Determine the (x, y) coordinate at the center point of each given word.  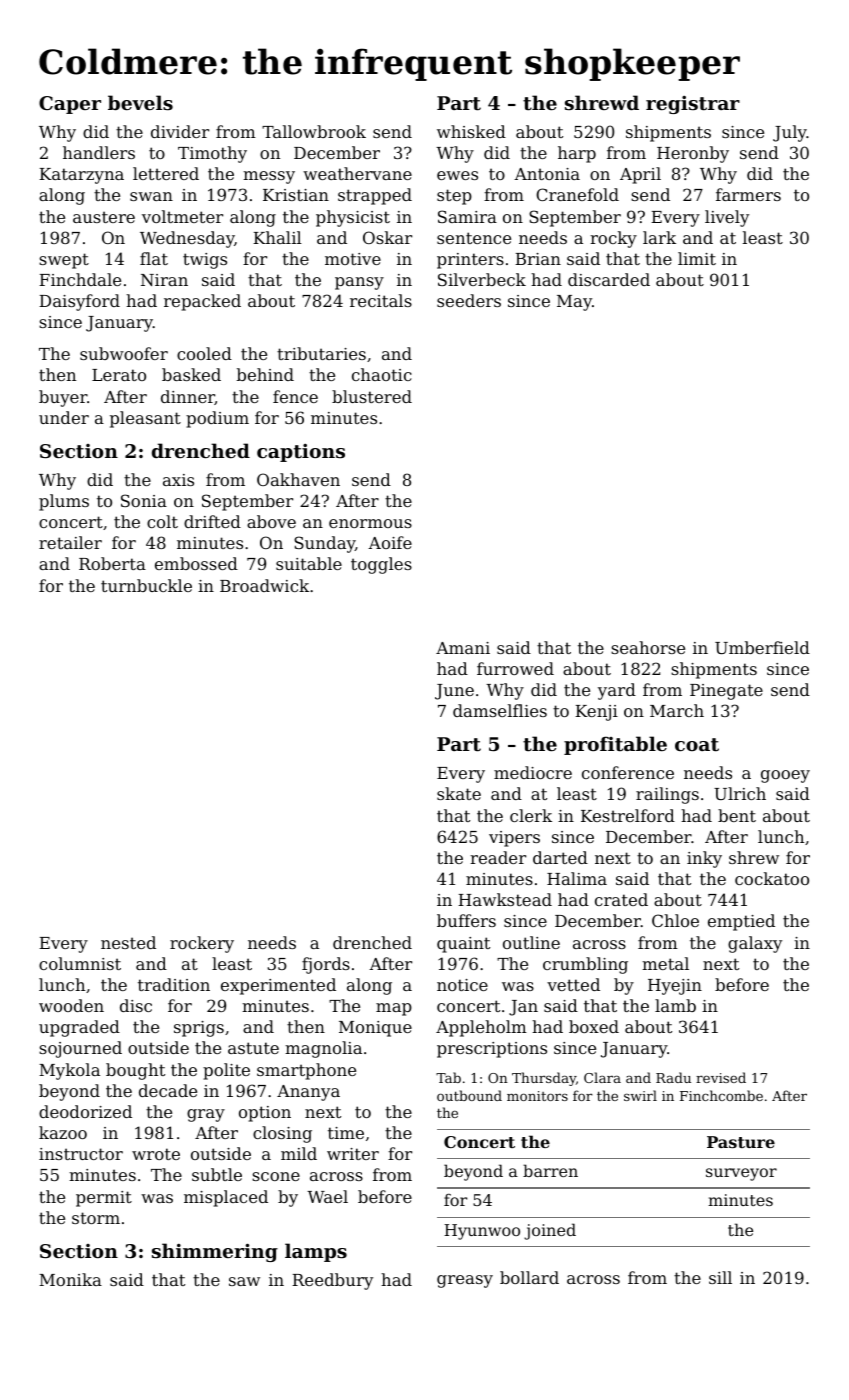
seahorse (648, 647)
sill (720, 1277)
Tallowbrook (314, 131)
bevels (140, 102)
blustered (372, 396)
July (790, 133)
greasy (465, 1281)
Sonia (144, 500)
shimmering (215, 1252)
